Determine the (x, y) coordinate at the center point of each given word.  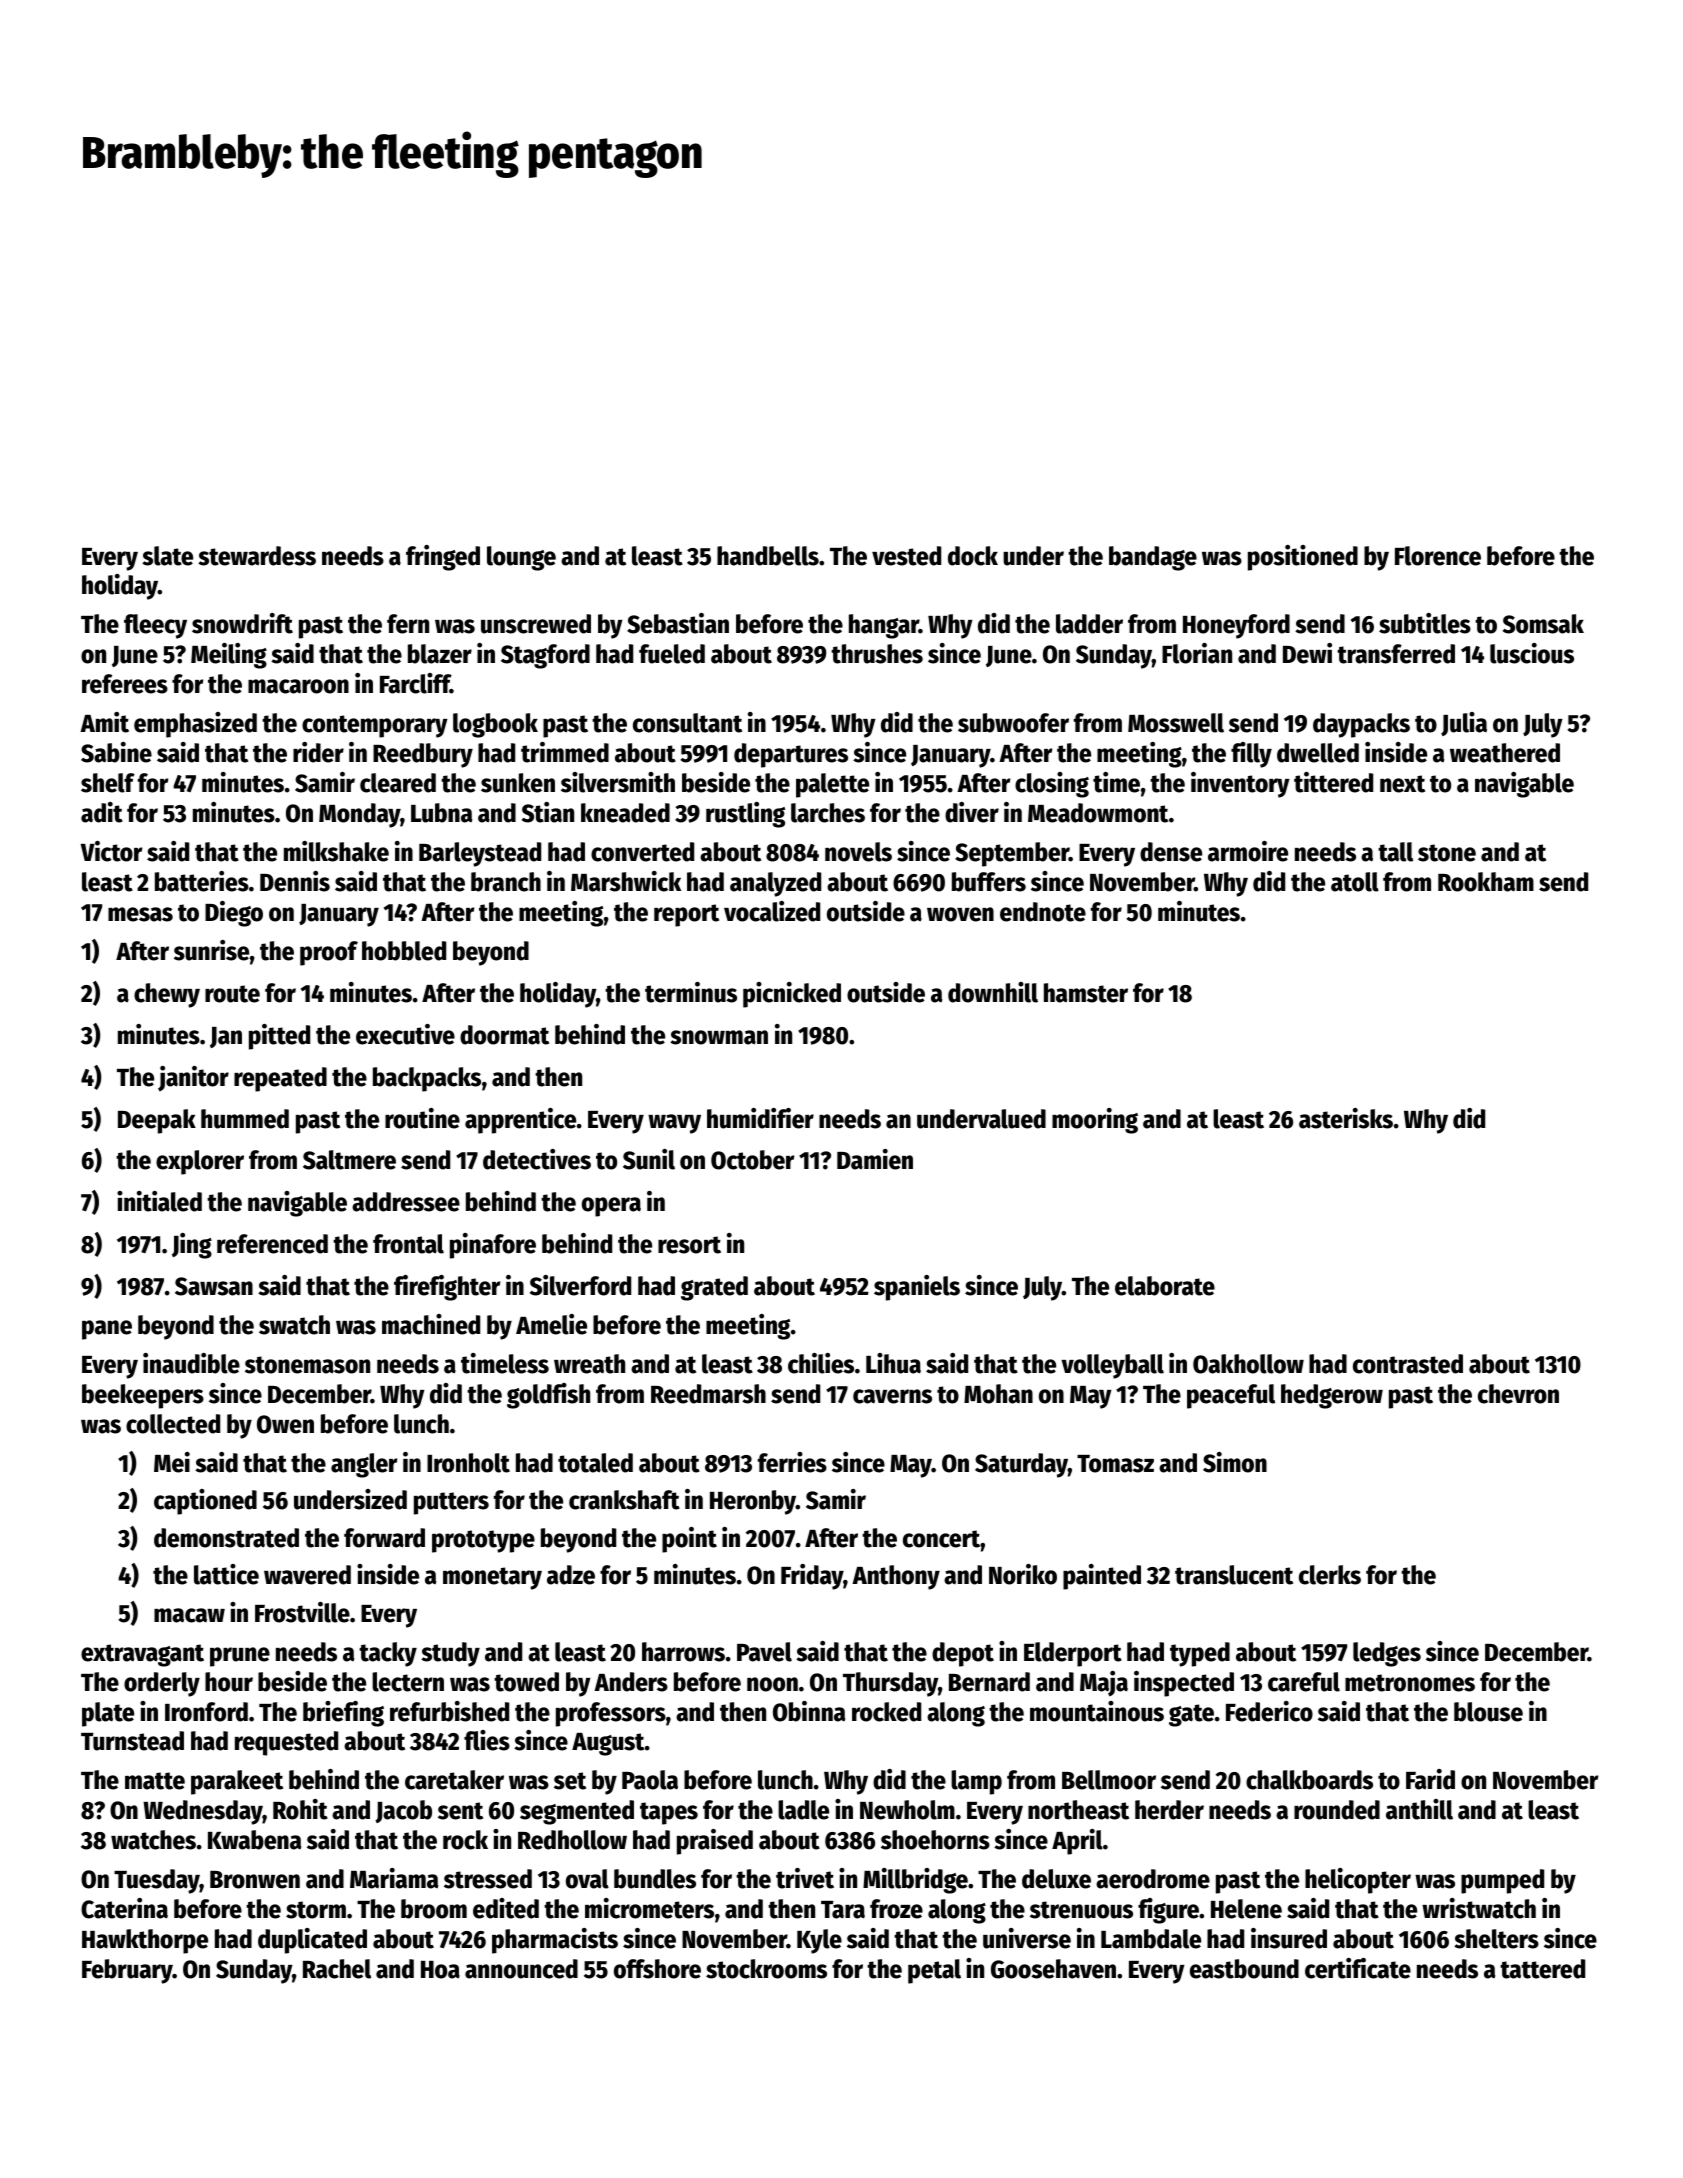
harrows (683, 1652)
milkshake (336, 851)
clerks (1330, 1575)
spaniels (917, 1288)
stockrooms (766, 1969)
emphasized (195, 725)
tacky (388, 1654)
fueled (672, 654)
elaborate (1165, 1286)
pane (107, 1330)
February (127, 1971)
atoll (1355, 882)
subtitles (1425, 623)
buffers (989, 882)
